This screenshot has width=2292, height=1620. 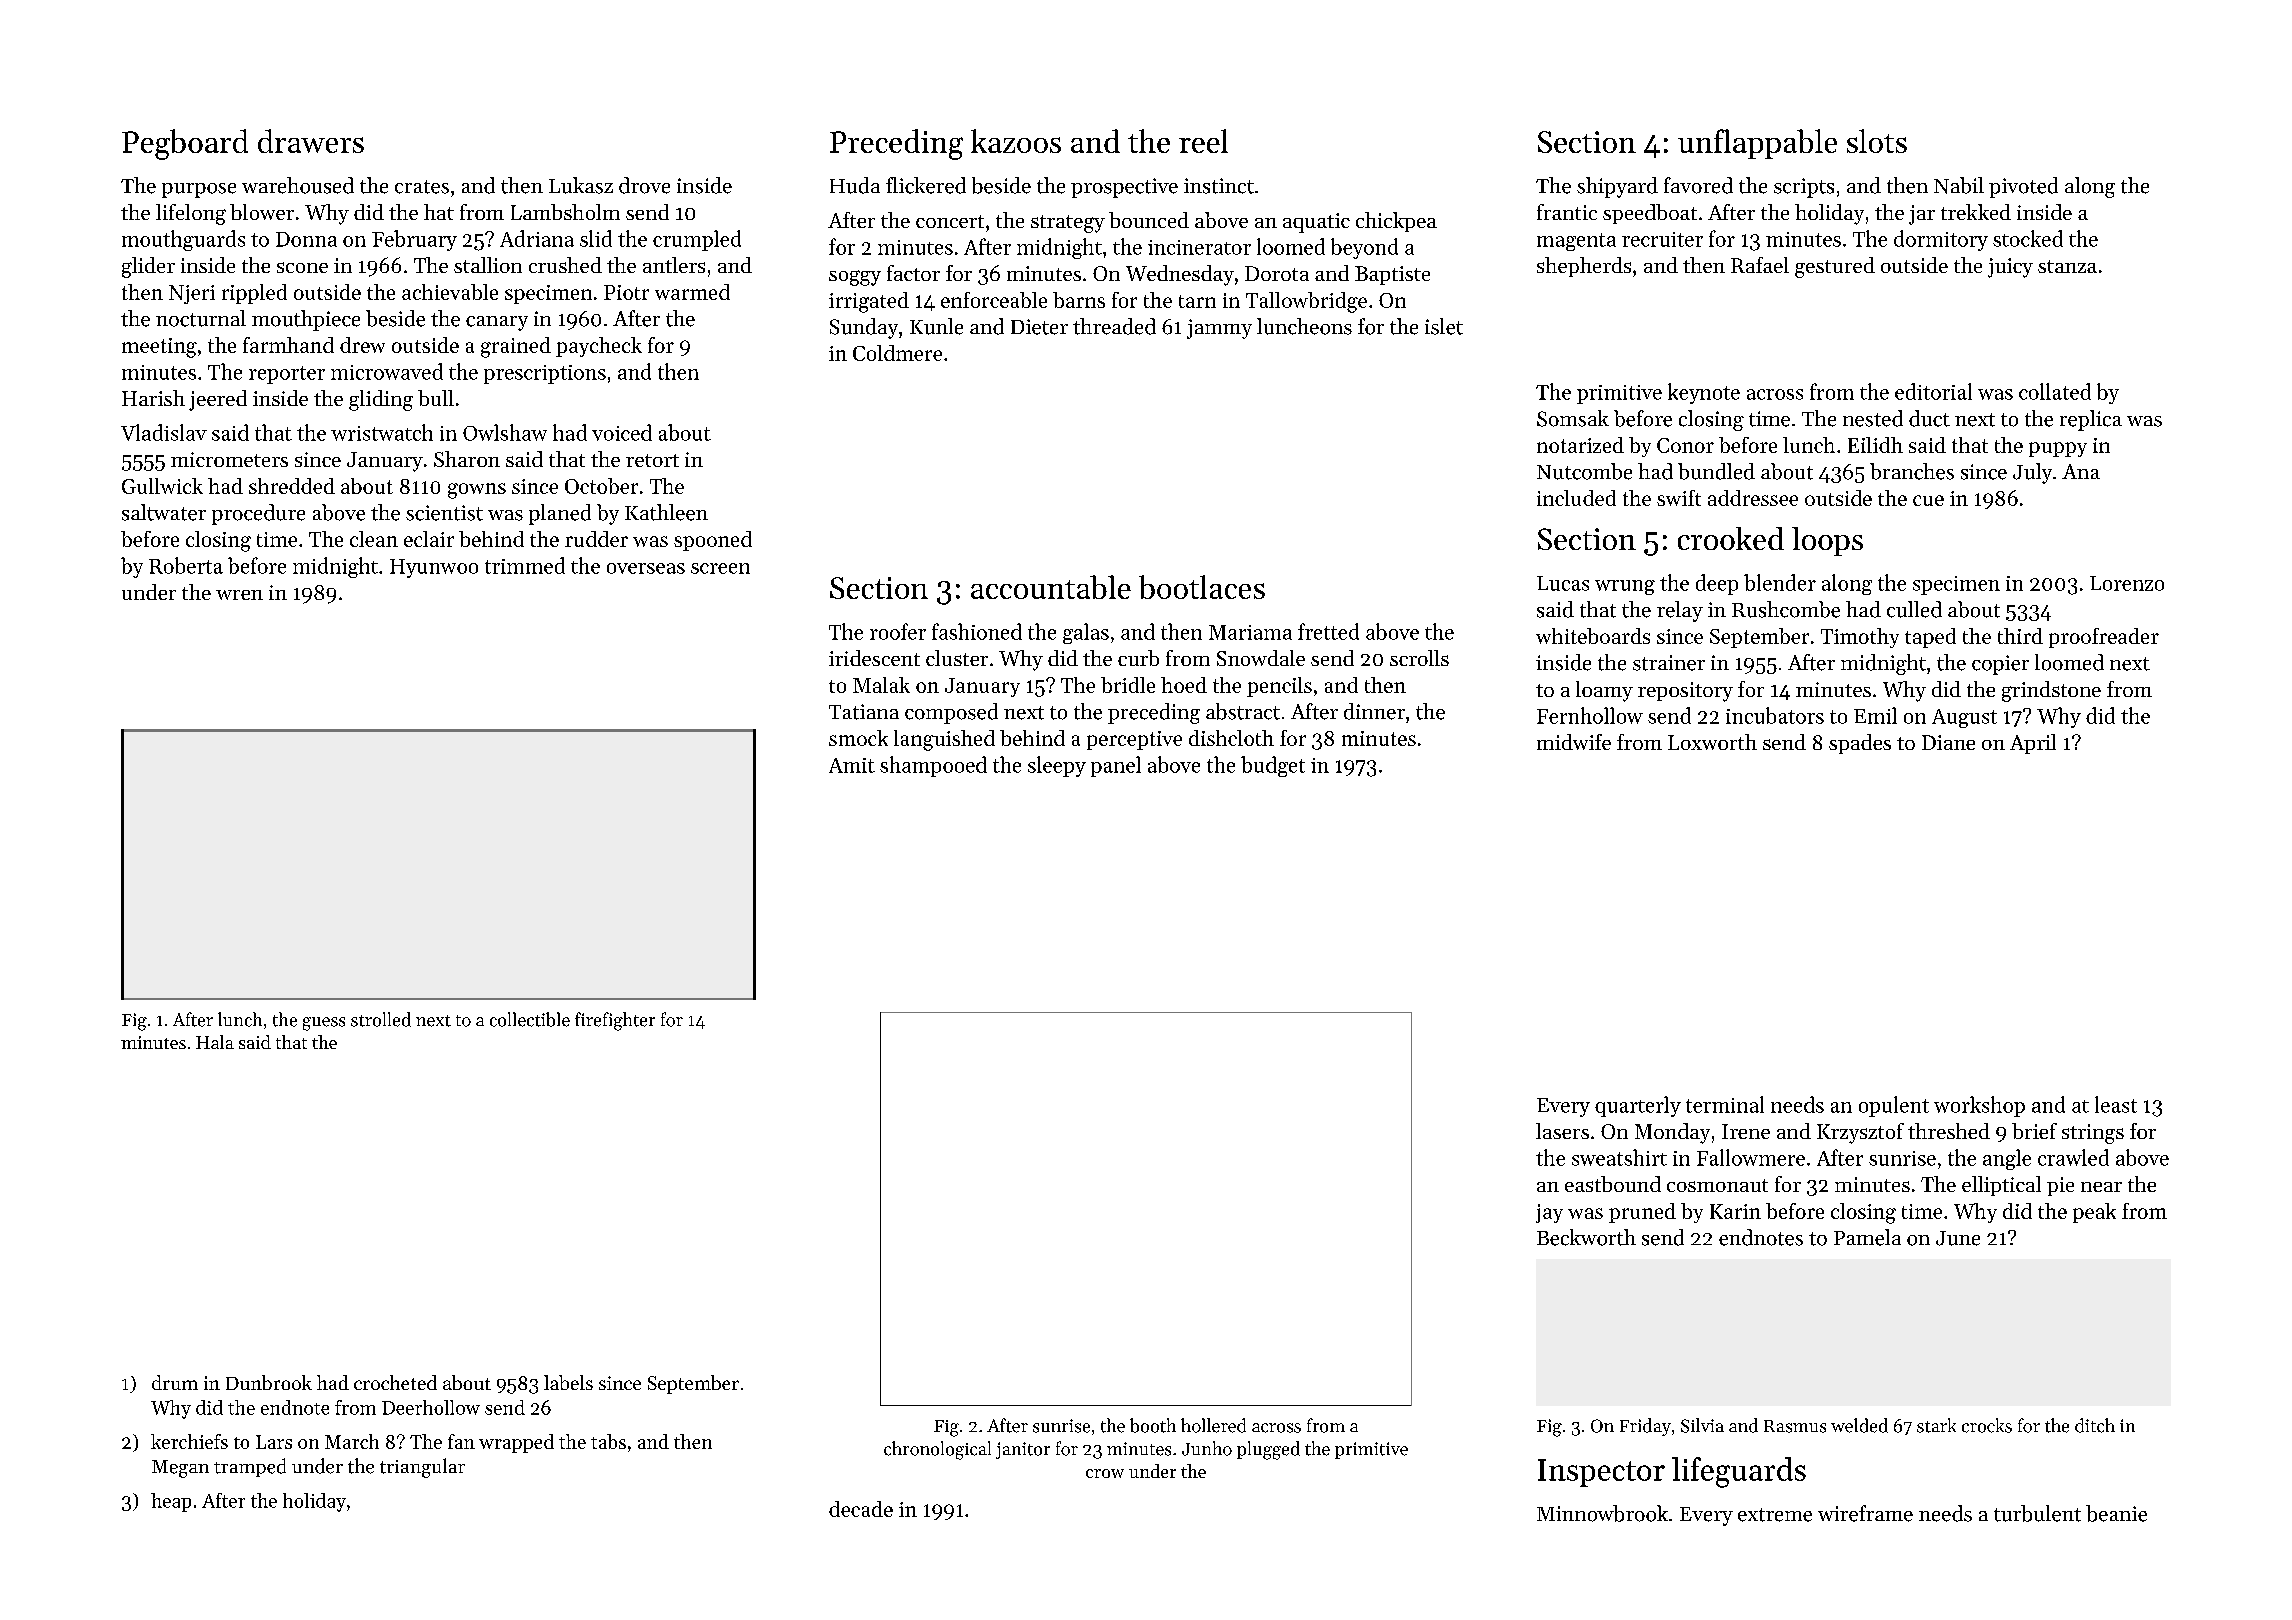 I want to click on chronological, so click(x=937, y=1450).
